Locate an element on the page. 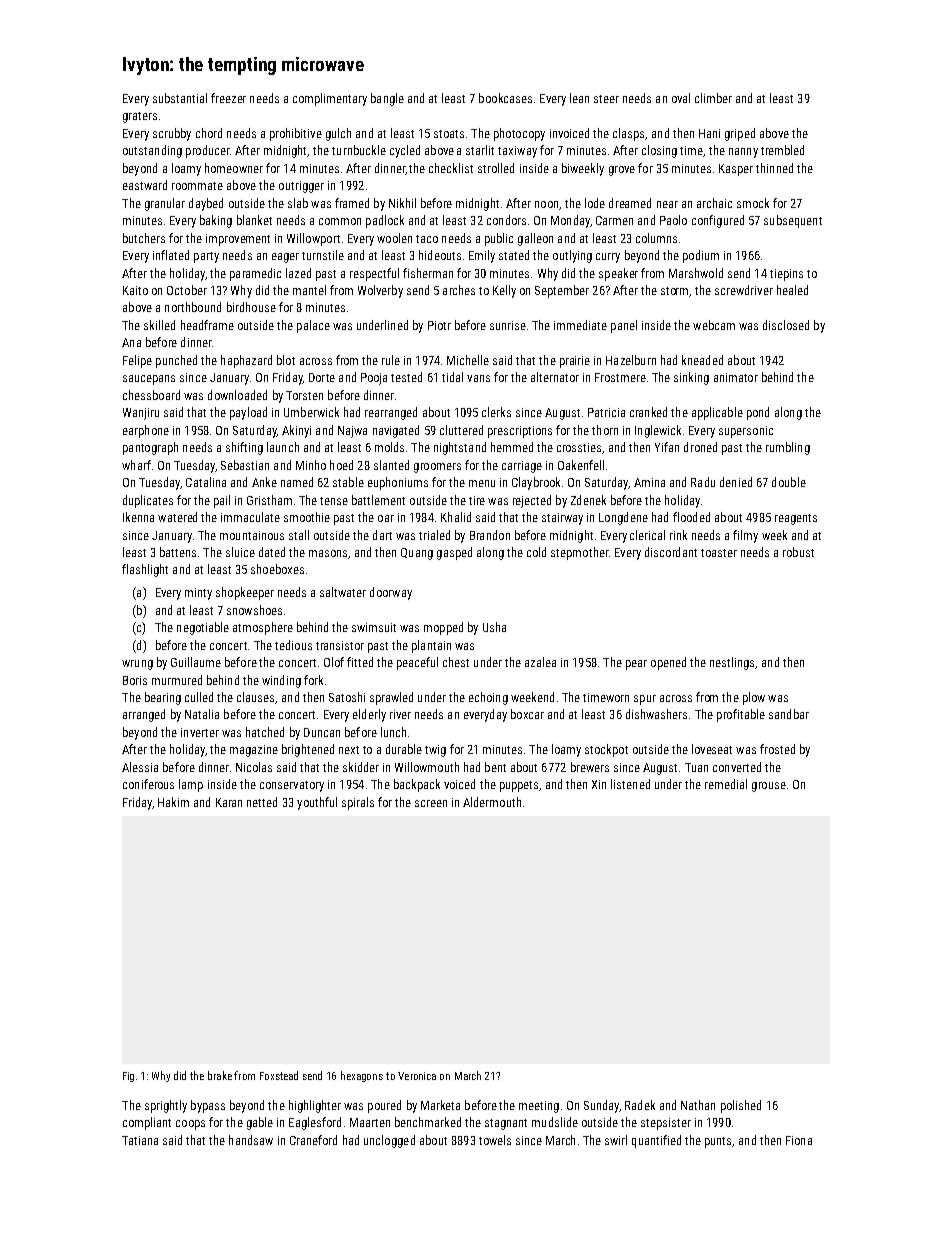 This image has width=952, height=1233. minty is located at coordinates (198, 594).
